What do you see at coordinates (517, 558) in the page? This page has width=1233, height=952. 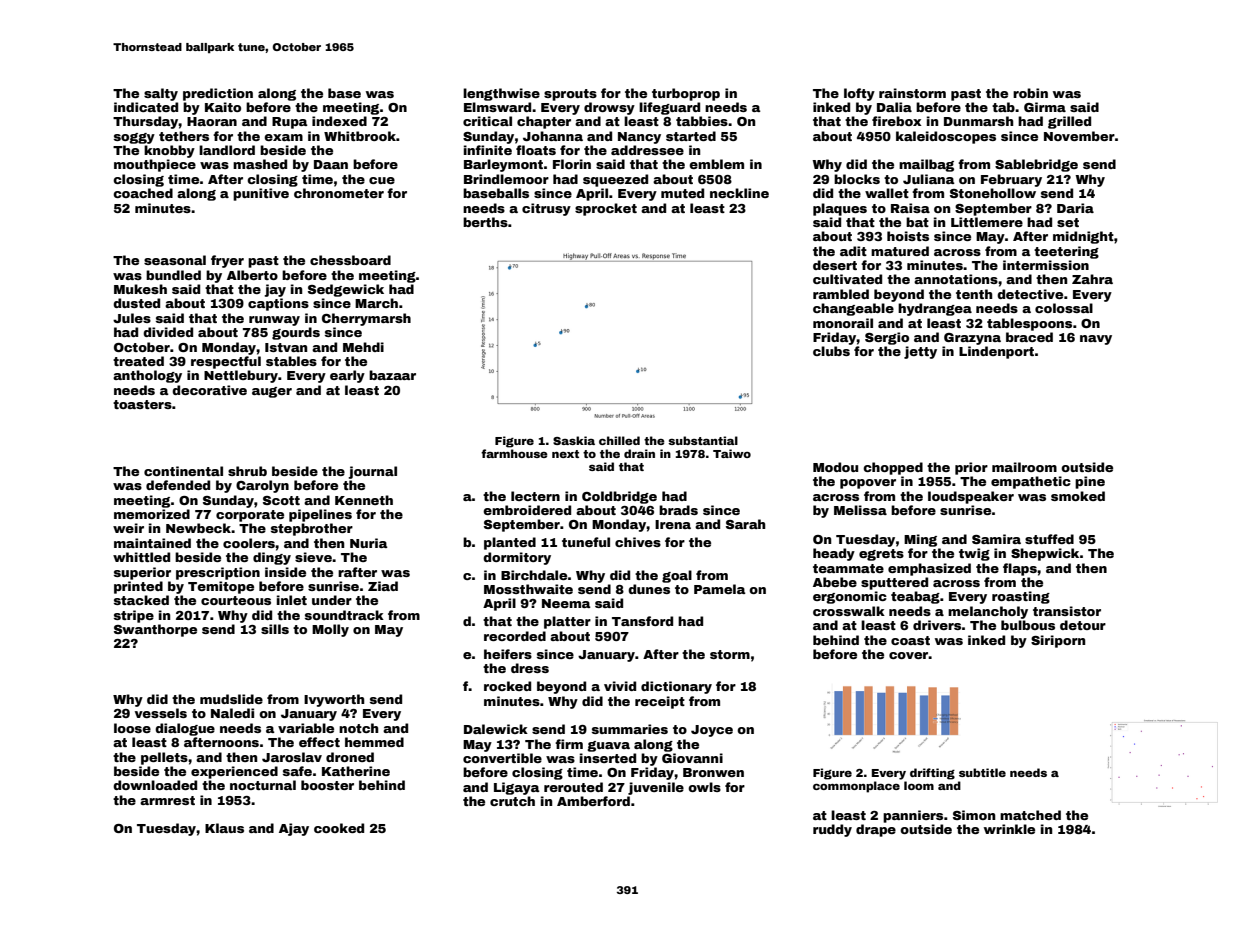 I see `dormitory` at bounding box center [517, 558].
